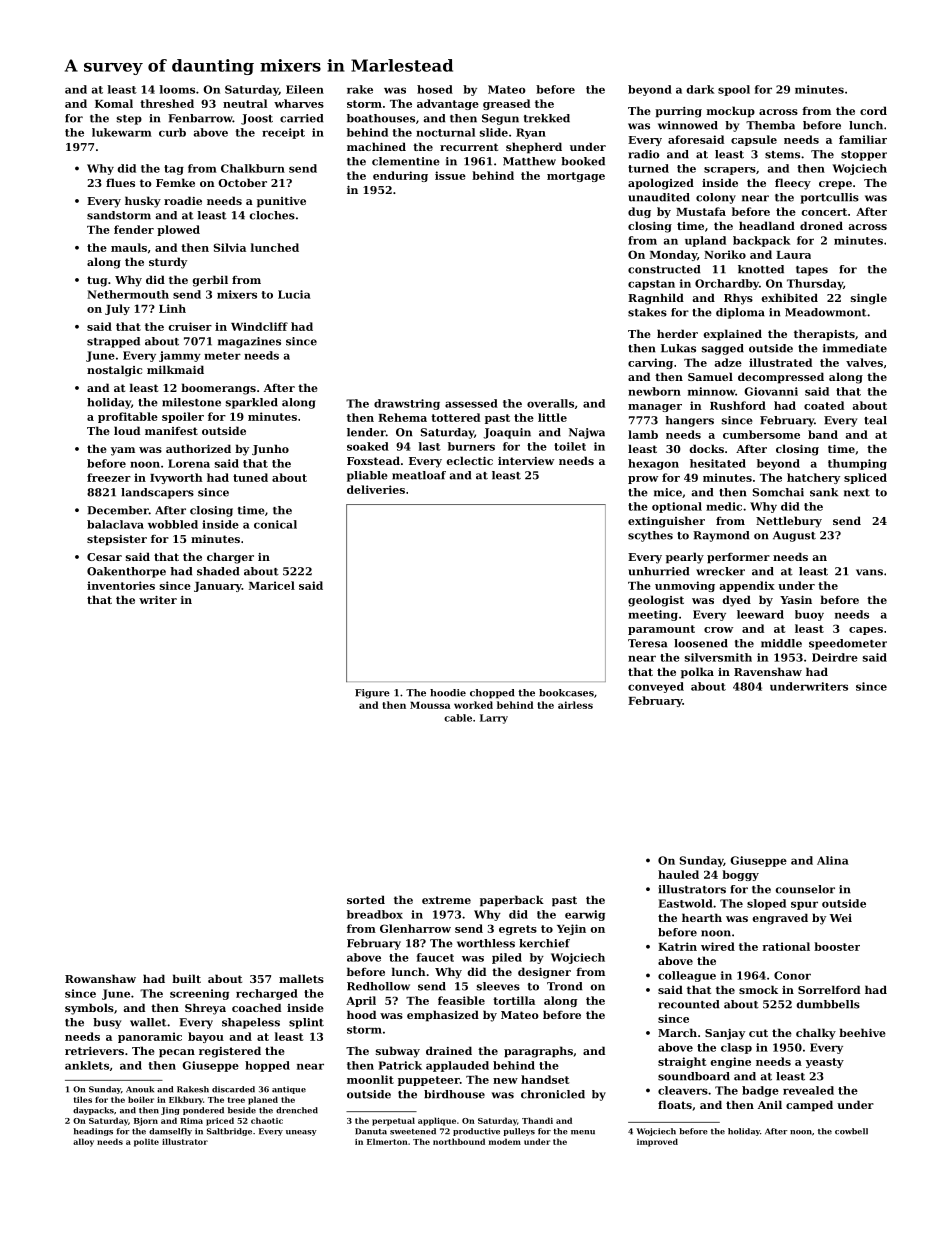  I want to click on polite, so click(146, 1142).
